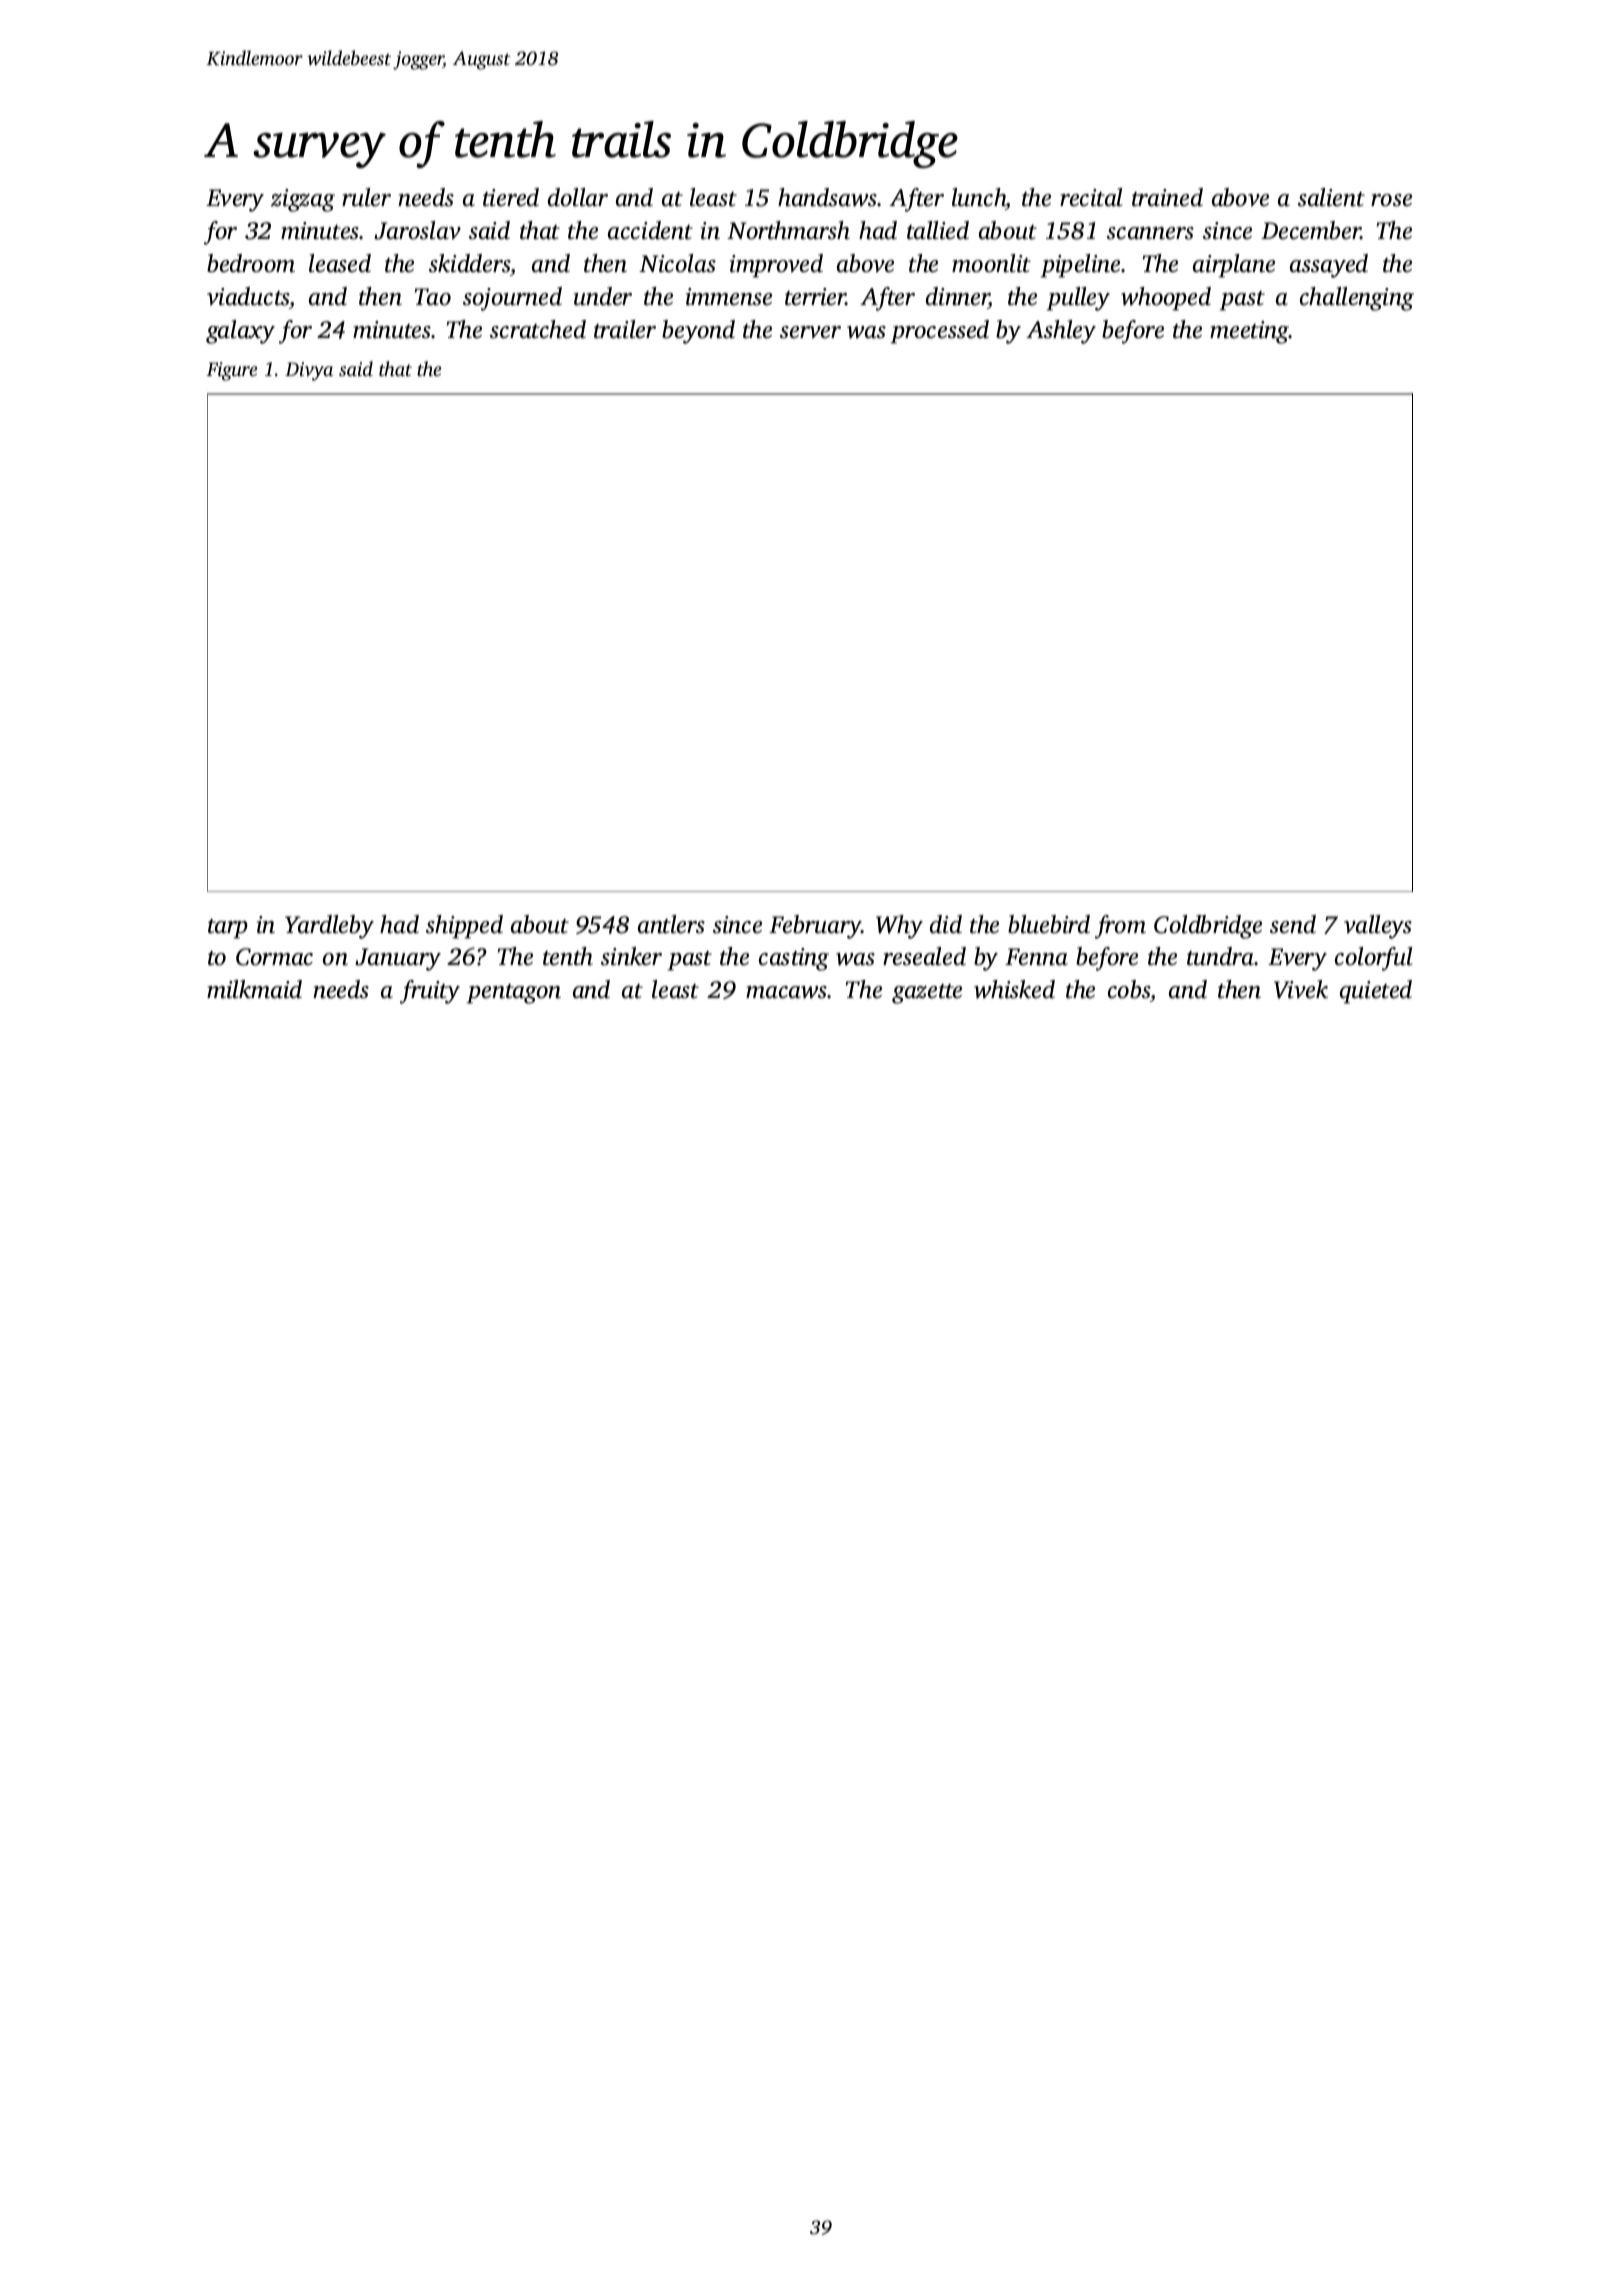  Describe the element at coordinates (309, 371) in the screenshot. I see `Divya` at that location.
